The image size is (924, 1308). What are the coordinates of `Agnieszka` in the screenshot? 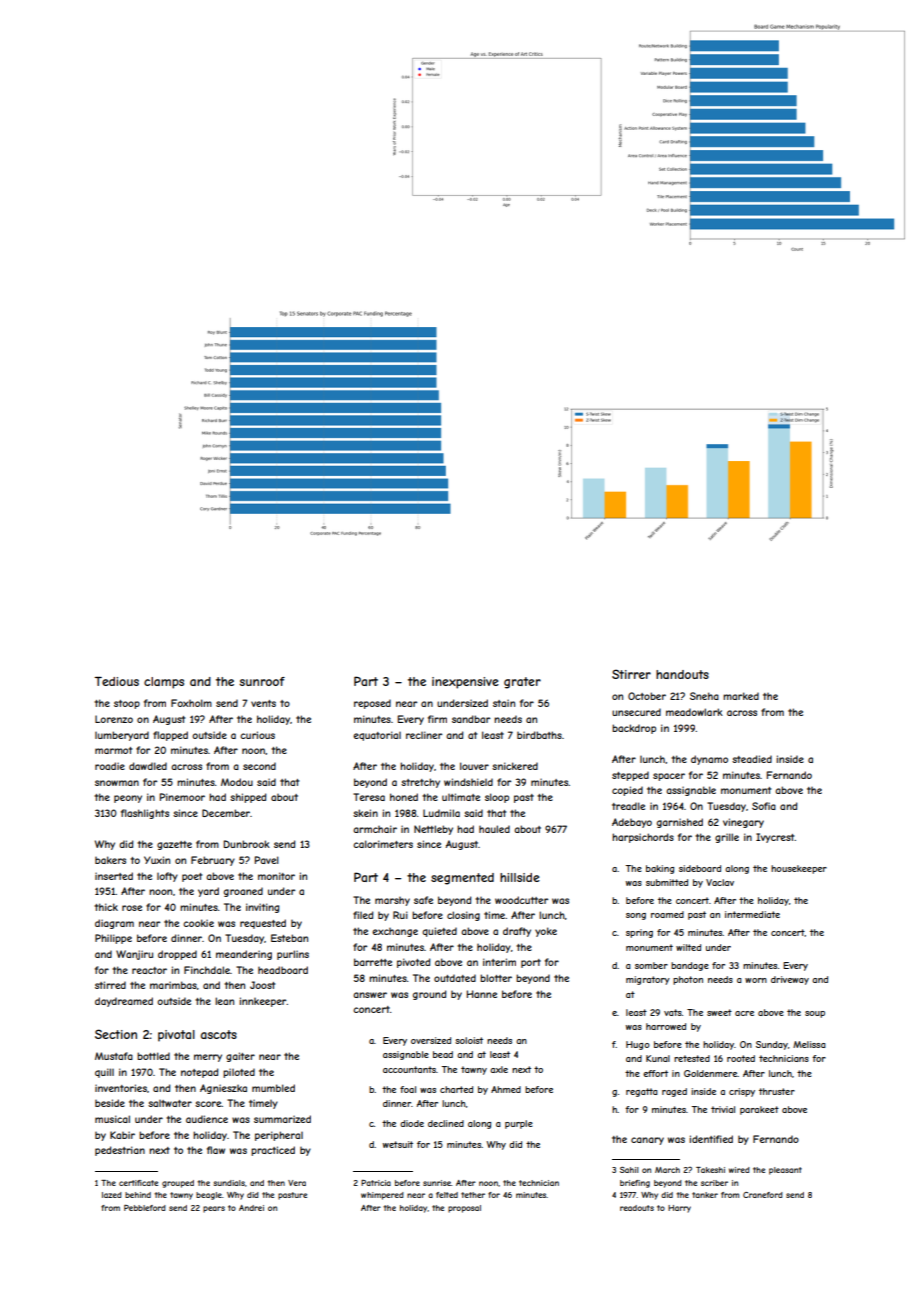 It's located at (223, 1089).
